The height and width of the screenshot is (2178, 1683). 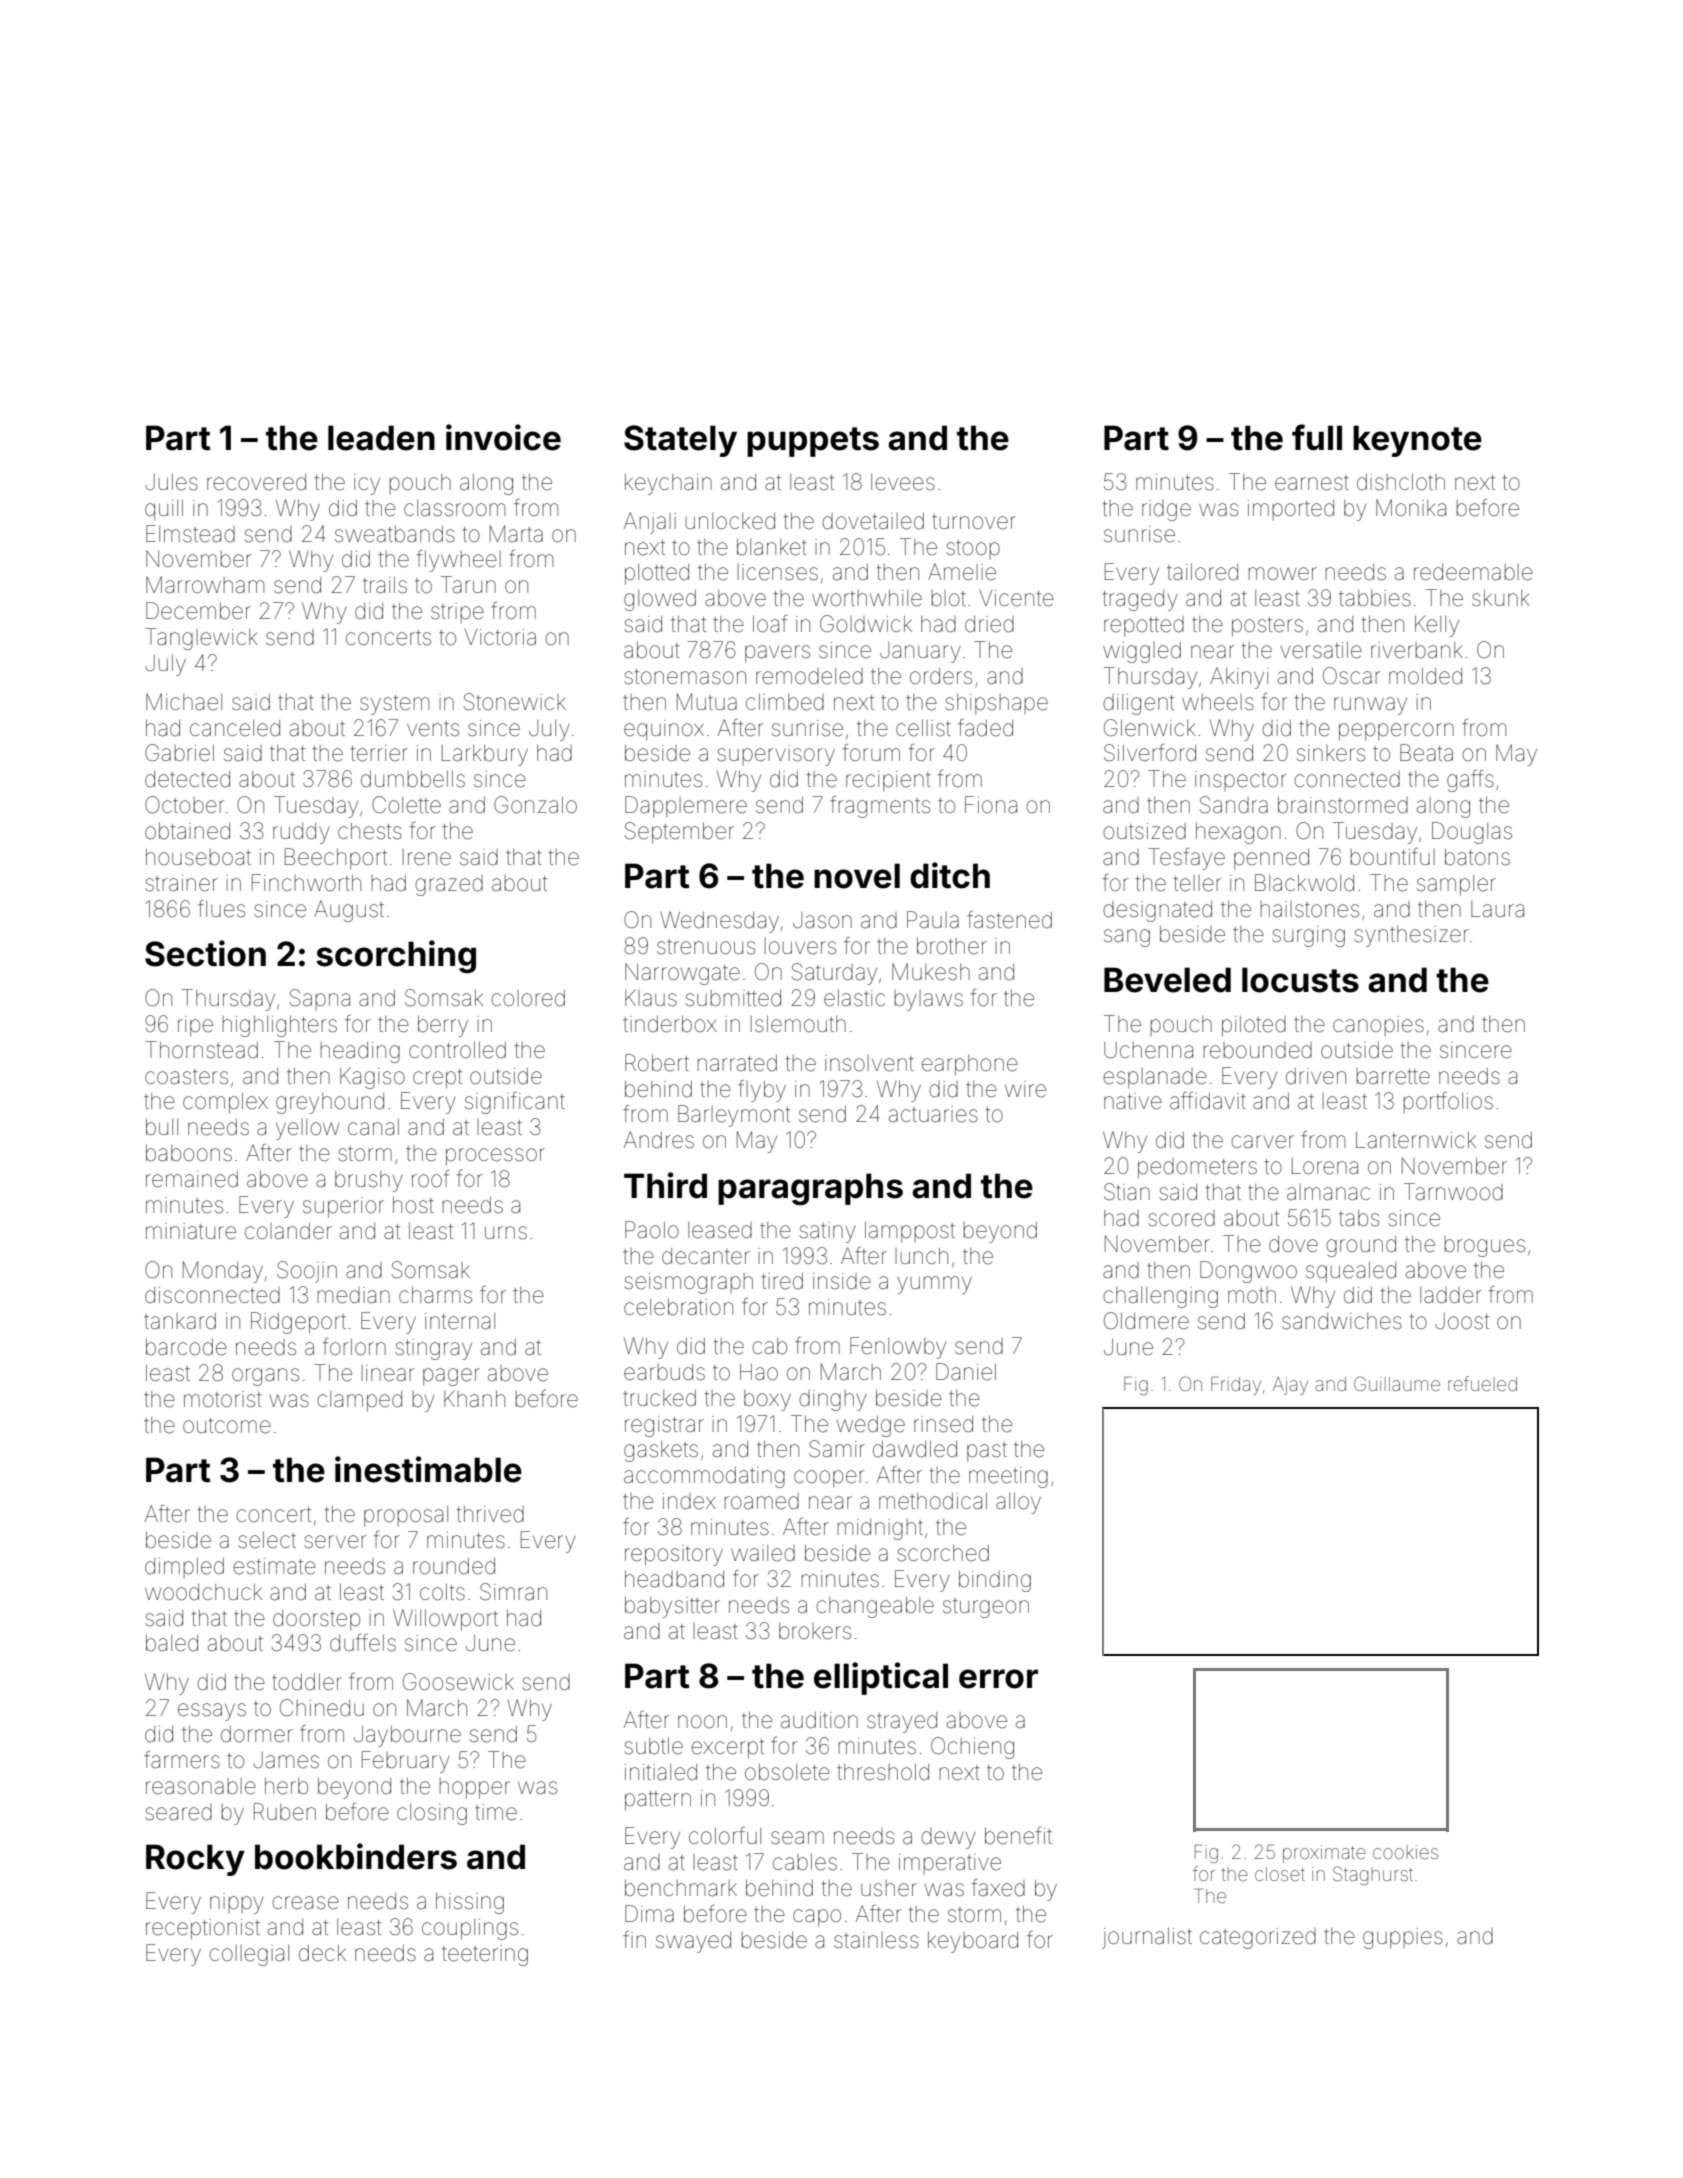 I want to click on benefit, so click(x=1018, y=1836).
